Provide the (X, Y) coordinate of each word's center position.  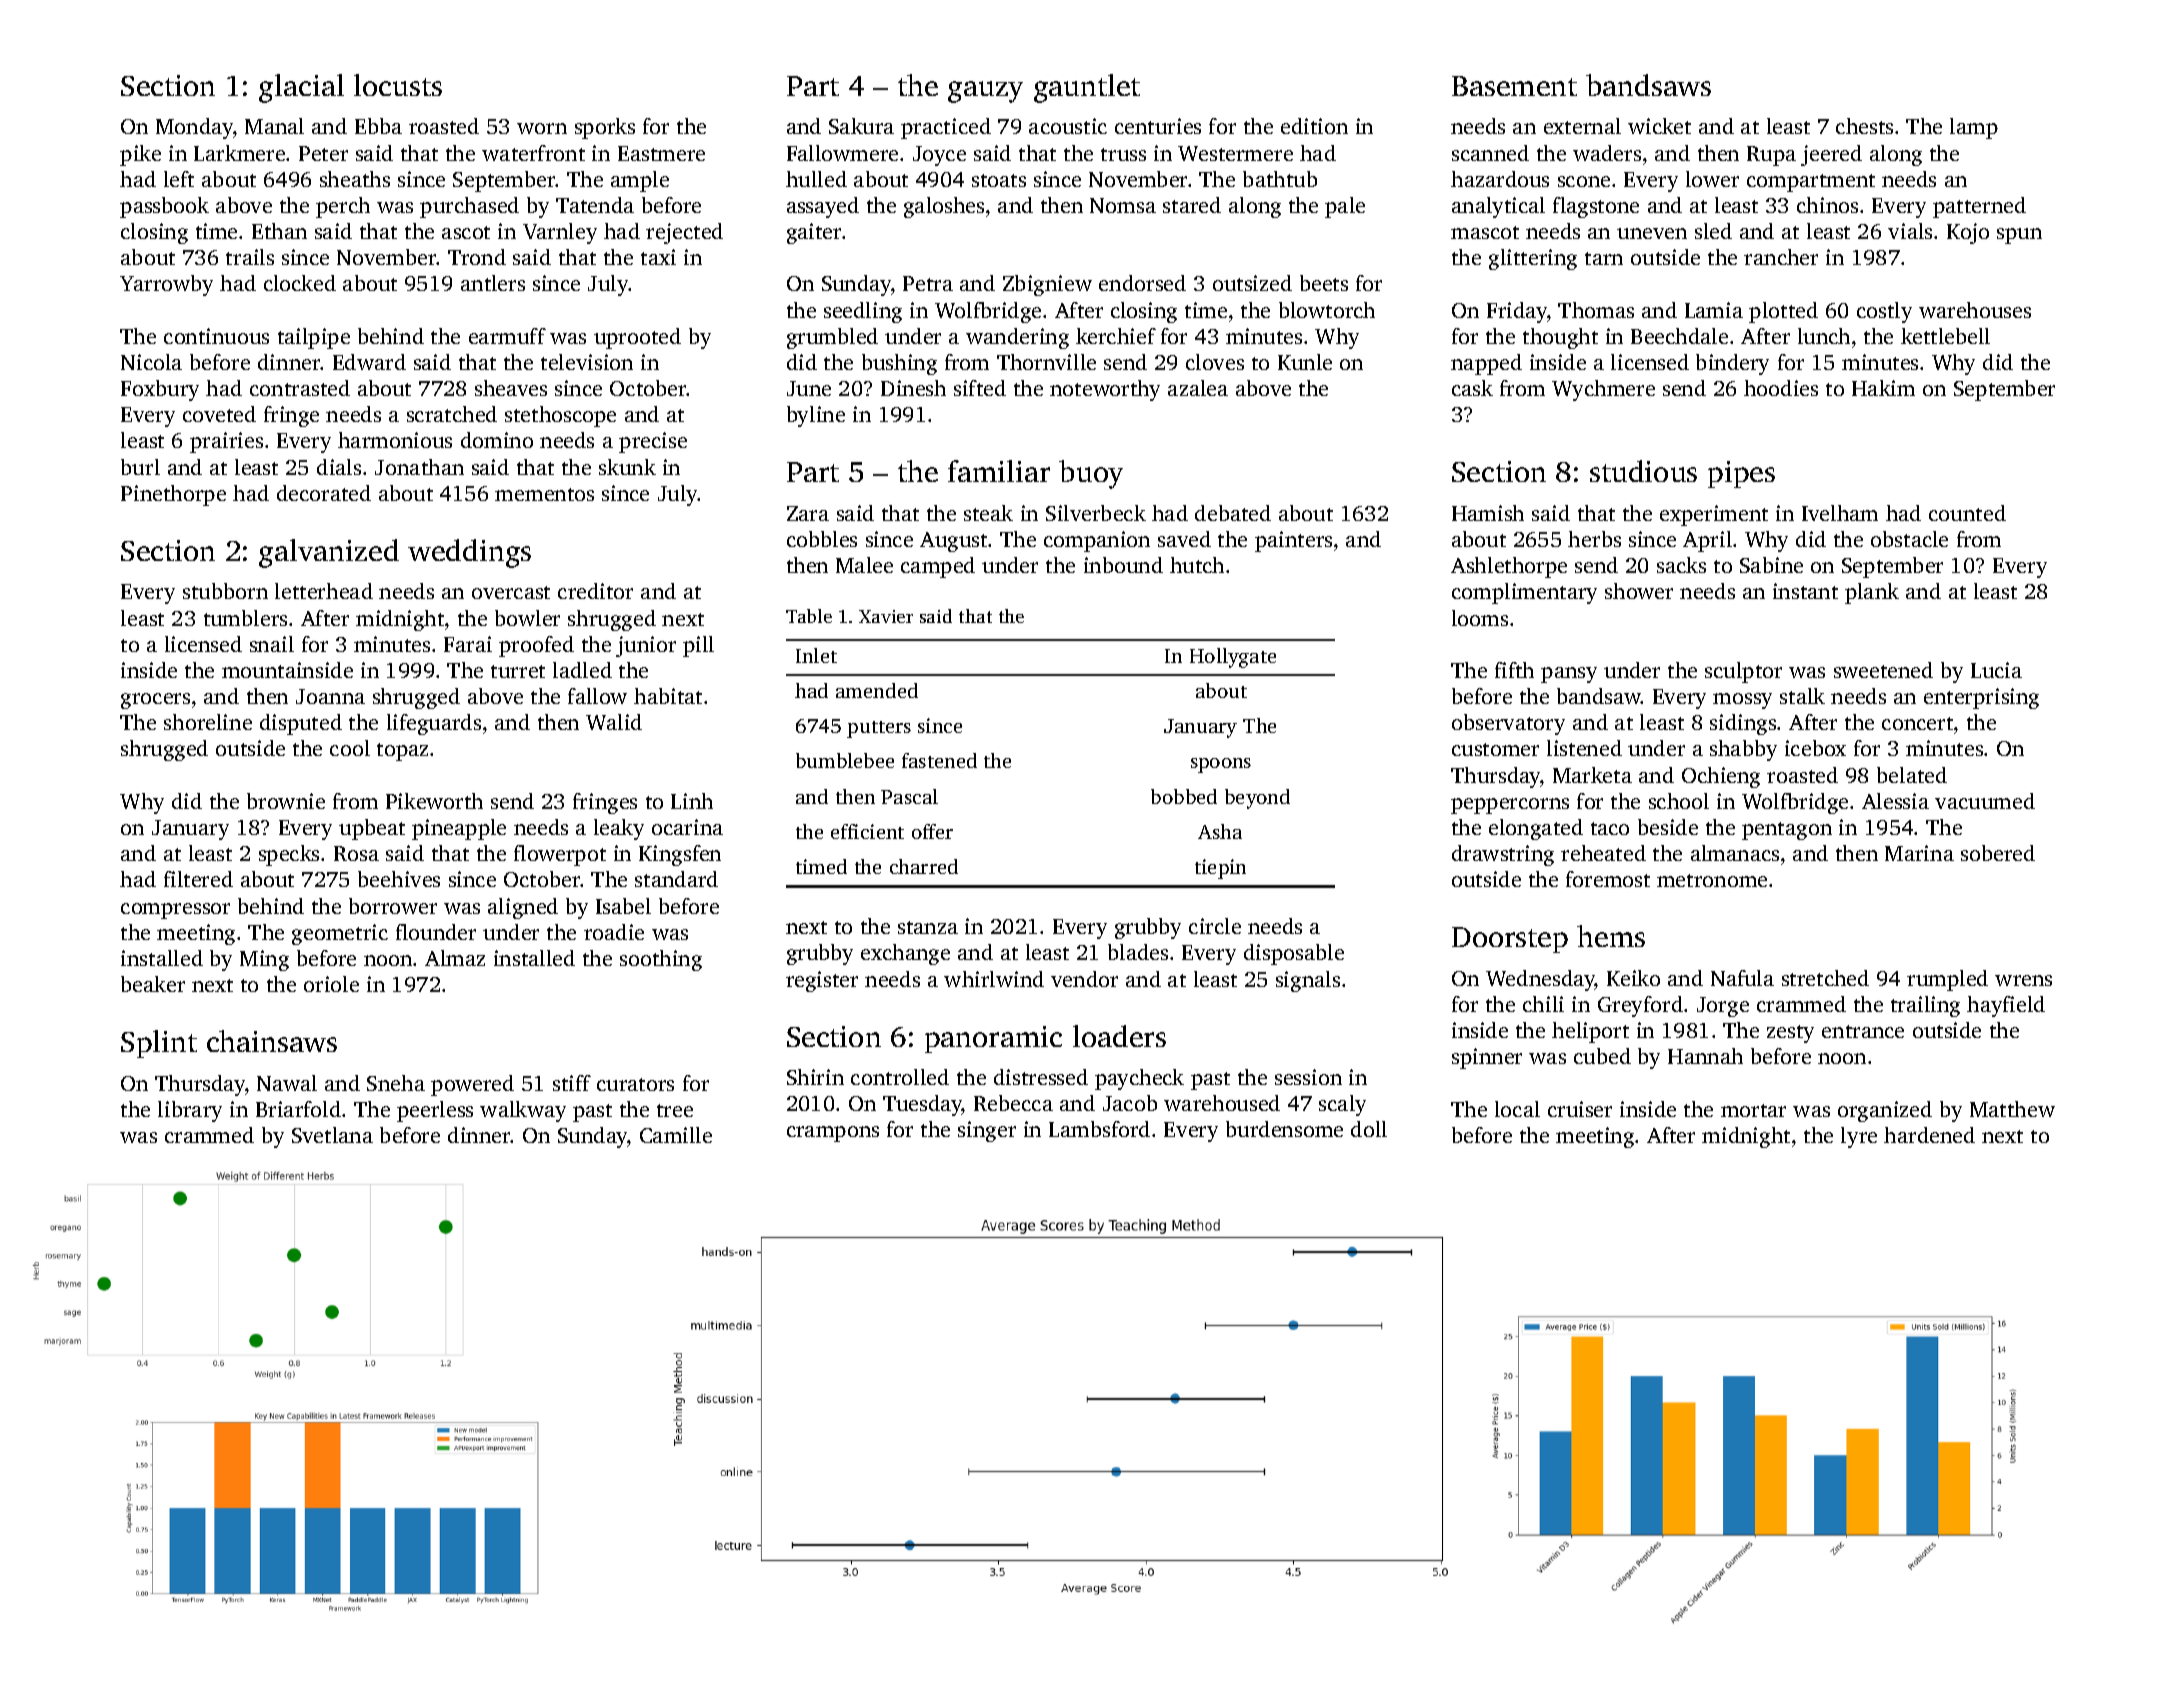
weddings (469, 553)
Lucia (1996, 670)
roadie (614, 932)
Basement (1514, 86)
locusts (398, 85)
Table (809, 616)
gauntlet (1087, 88)
